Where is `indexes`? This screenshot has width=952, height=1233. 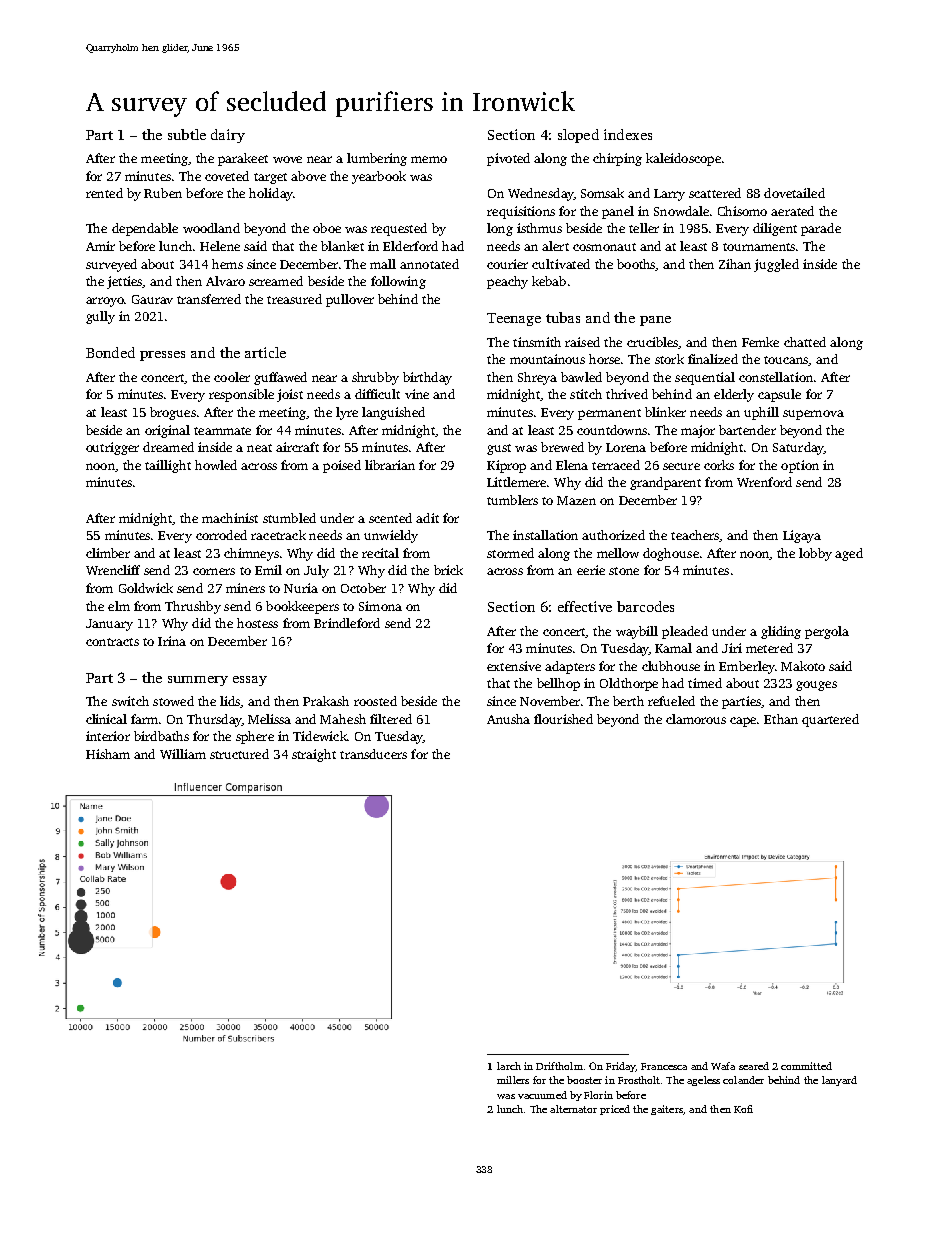
indexes is located at coordinates (628, 134).
